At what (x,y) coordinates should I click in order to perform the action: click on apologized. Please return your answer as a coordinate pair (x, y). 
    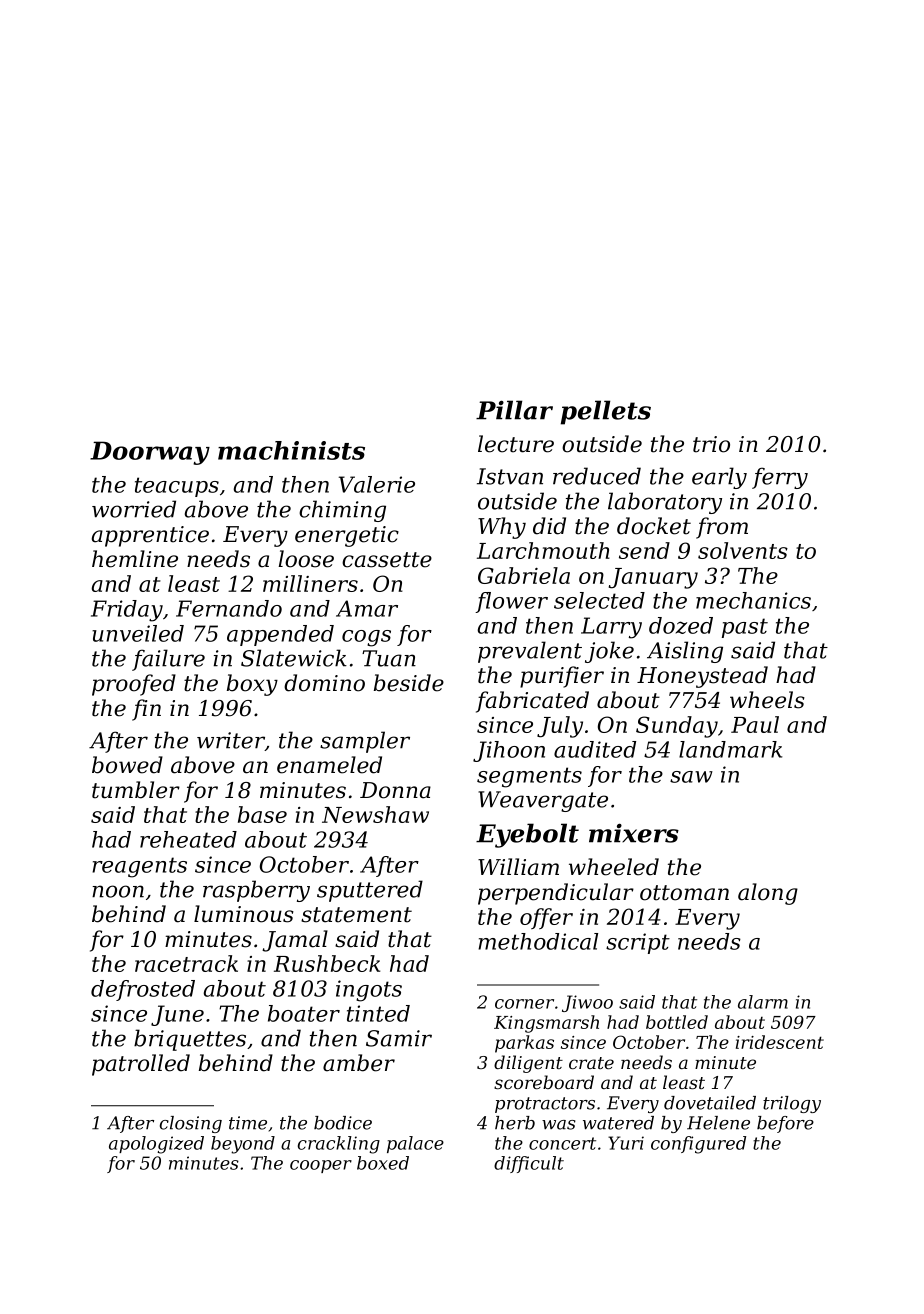
    Looking at the image, I should click on (156, 1145).
